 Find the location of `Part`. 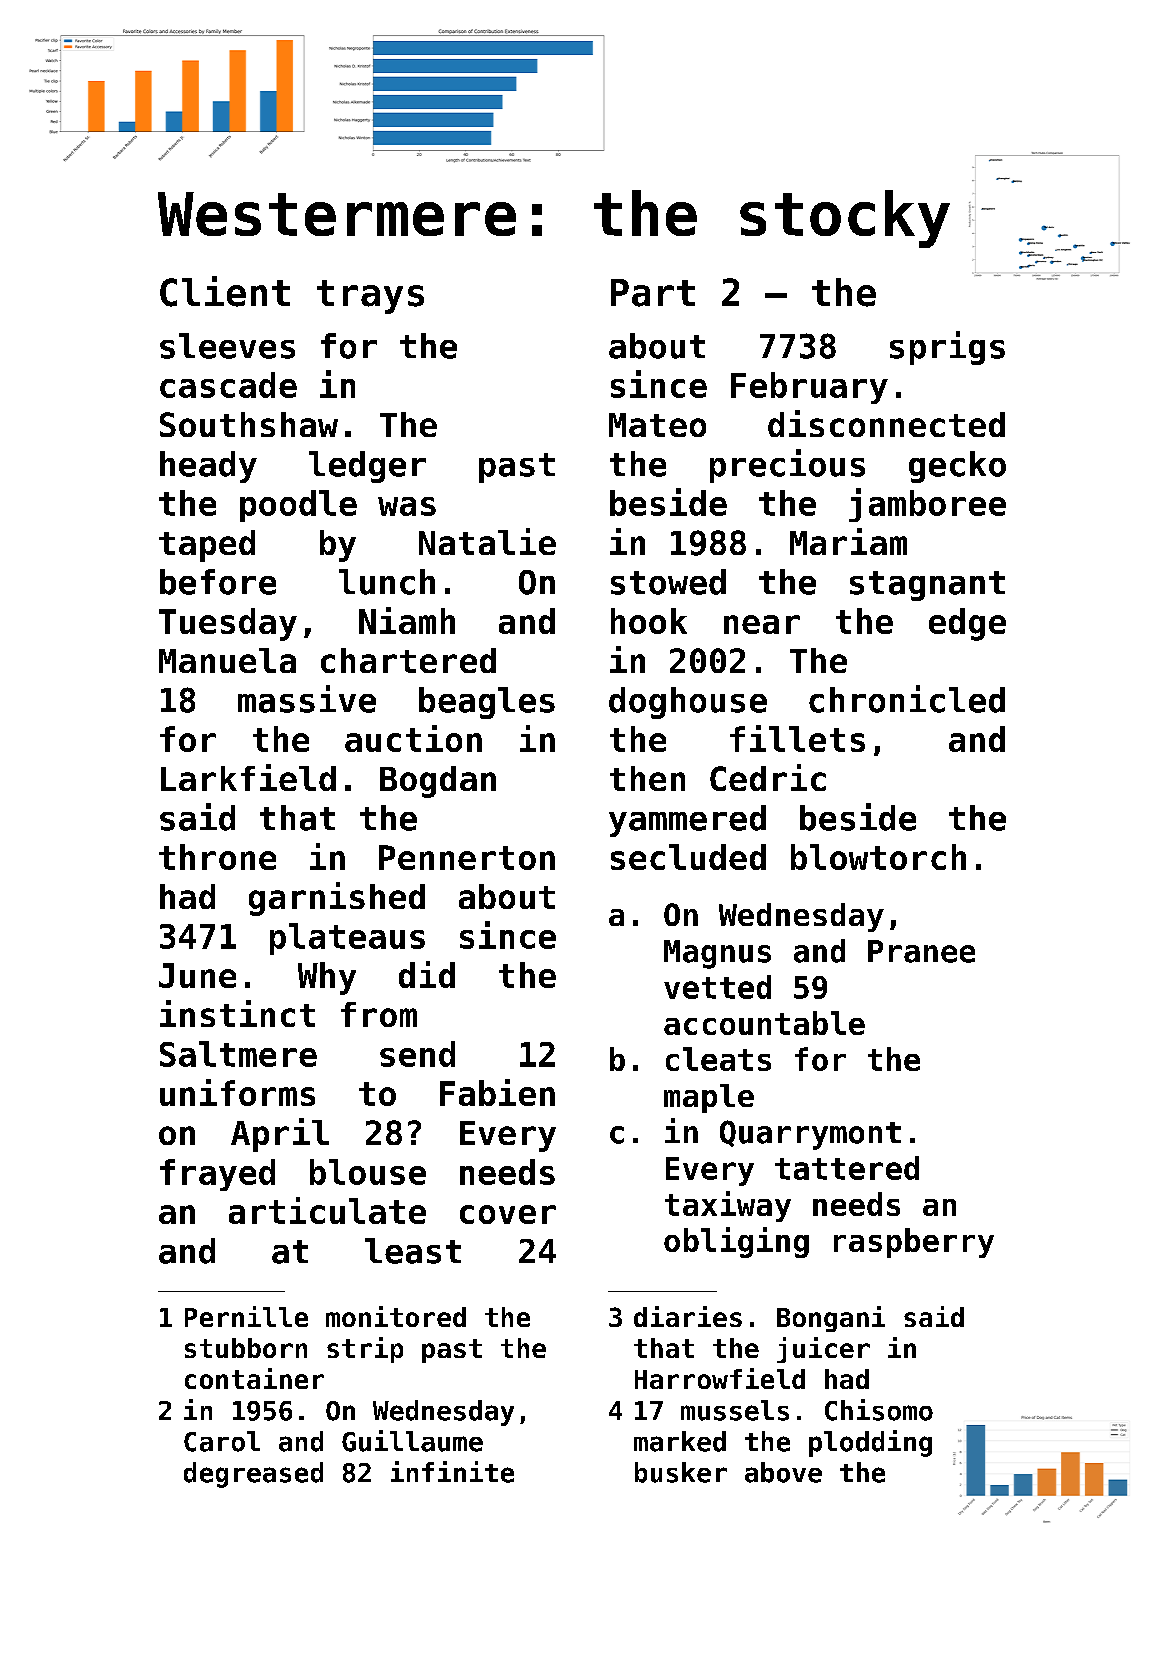

Part is located at coordinates (653, 293).
